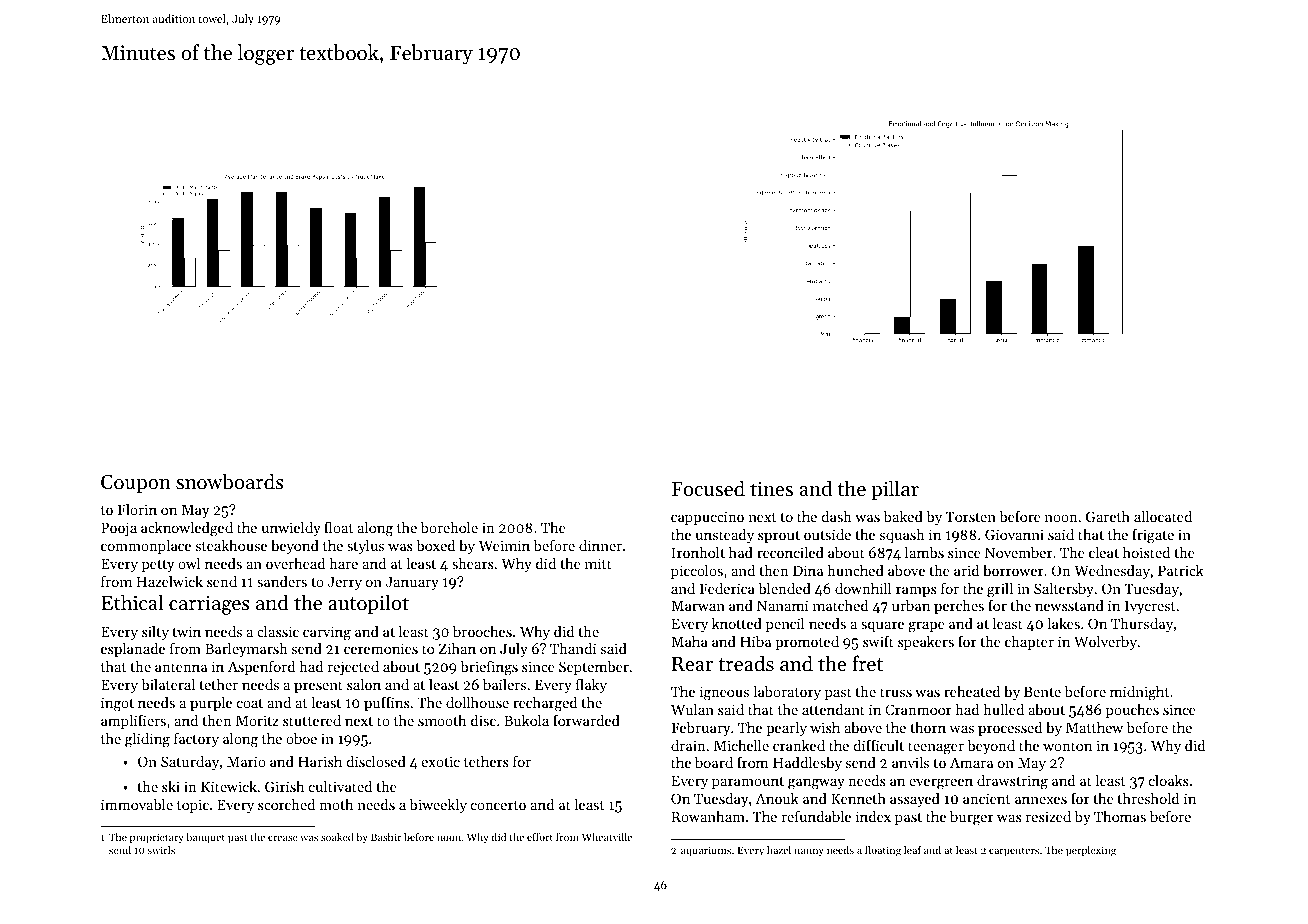 The image size is (1308, 924). What do you see at coordinates (158, 566) in the screenshot?
I see `petty` at bounding box center [158, 566].
